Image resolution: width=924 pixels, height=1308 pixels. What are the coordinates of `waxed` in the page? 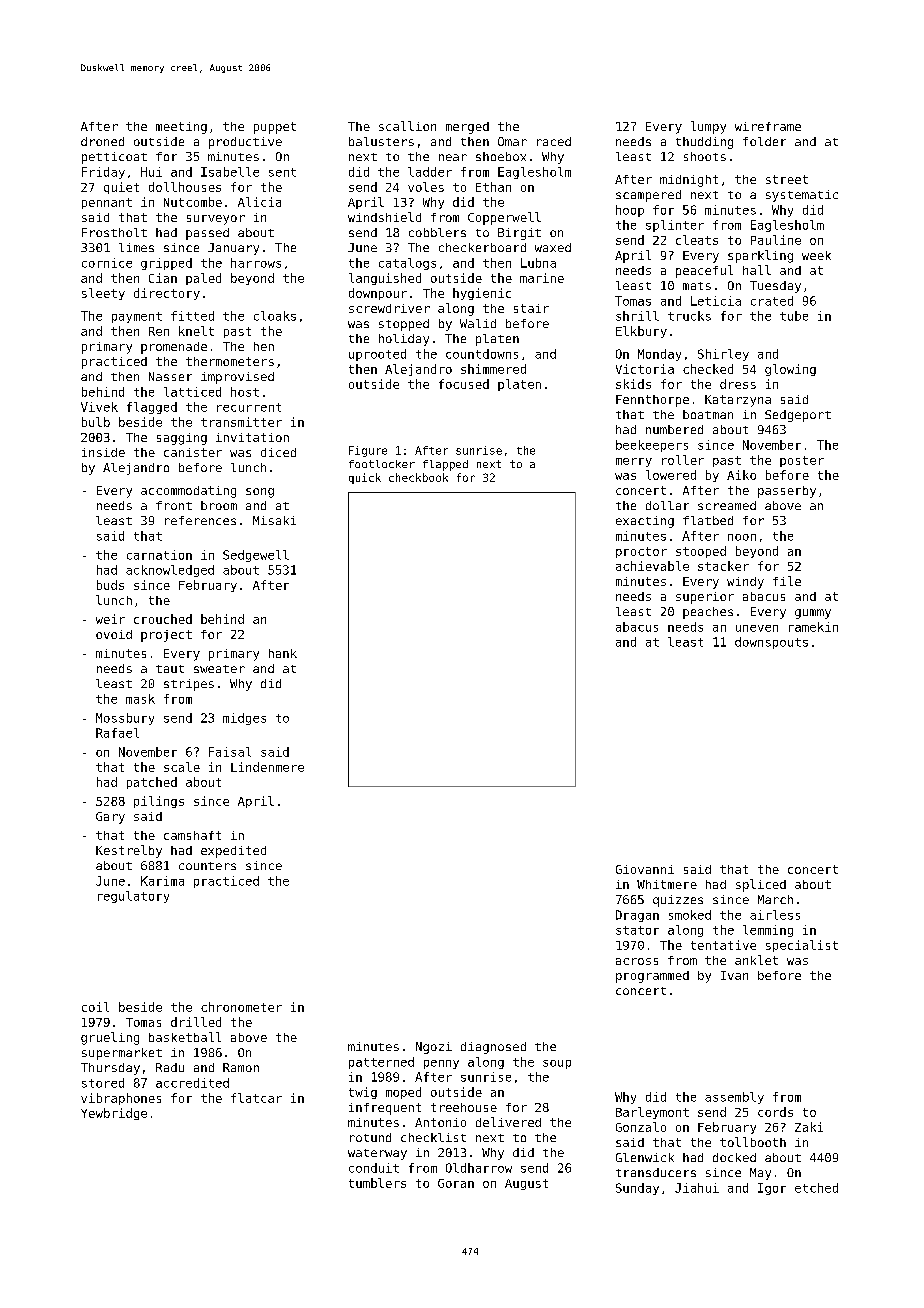 It's located at (553, 247).
